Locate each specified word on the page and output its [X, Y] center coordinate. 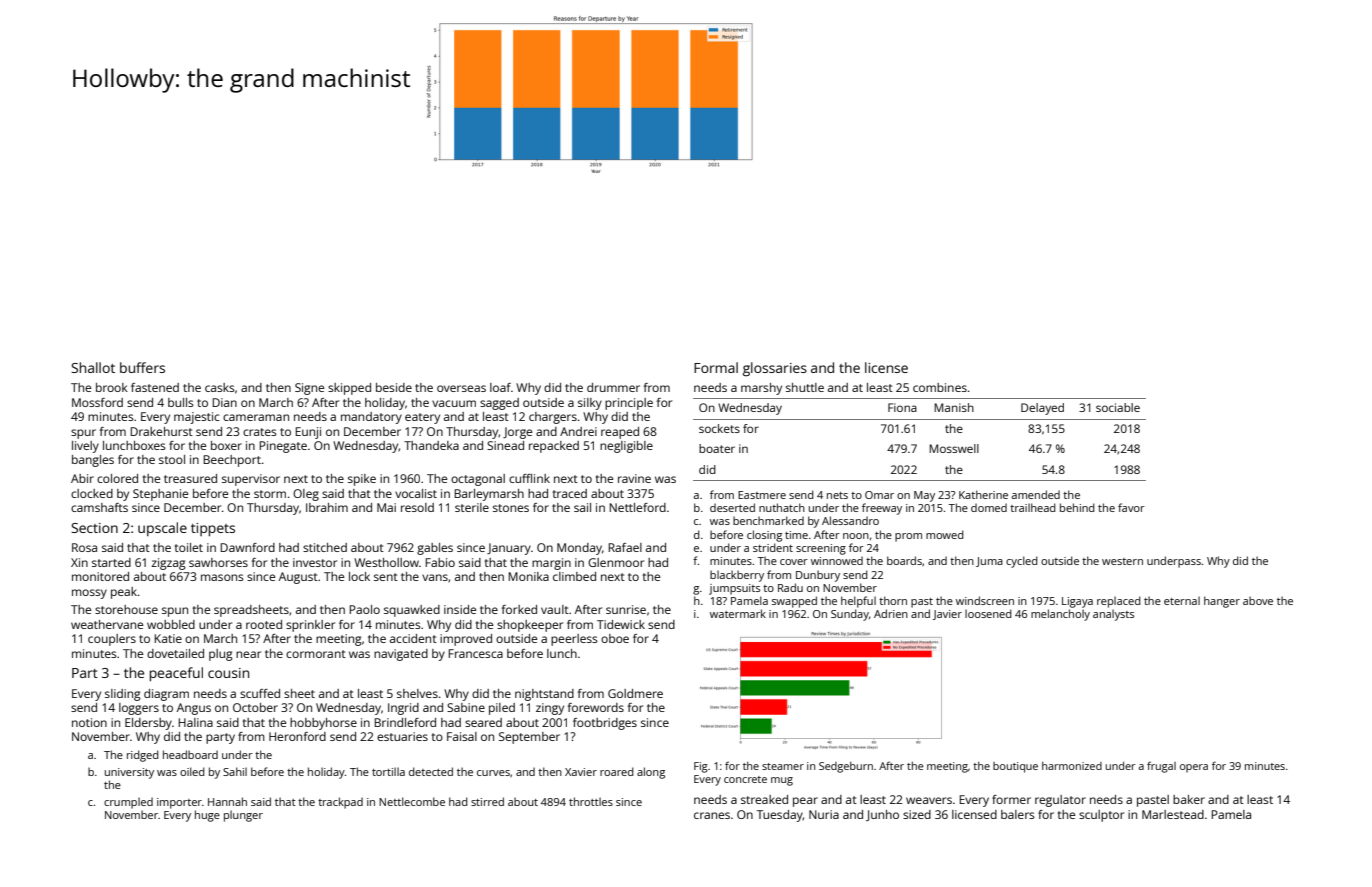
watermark [738, 613]
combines [940, 387]
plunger [243, 816]
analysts [1113, 615]
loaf [500, 387]
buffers [142, 367]
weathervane [107, 624]
